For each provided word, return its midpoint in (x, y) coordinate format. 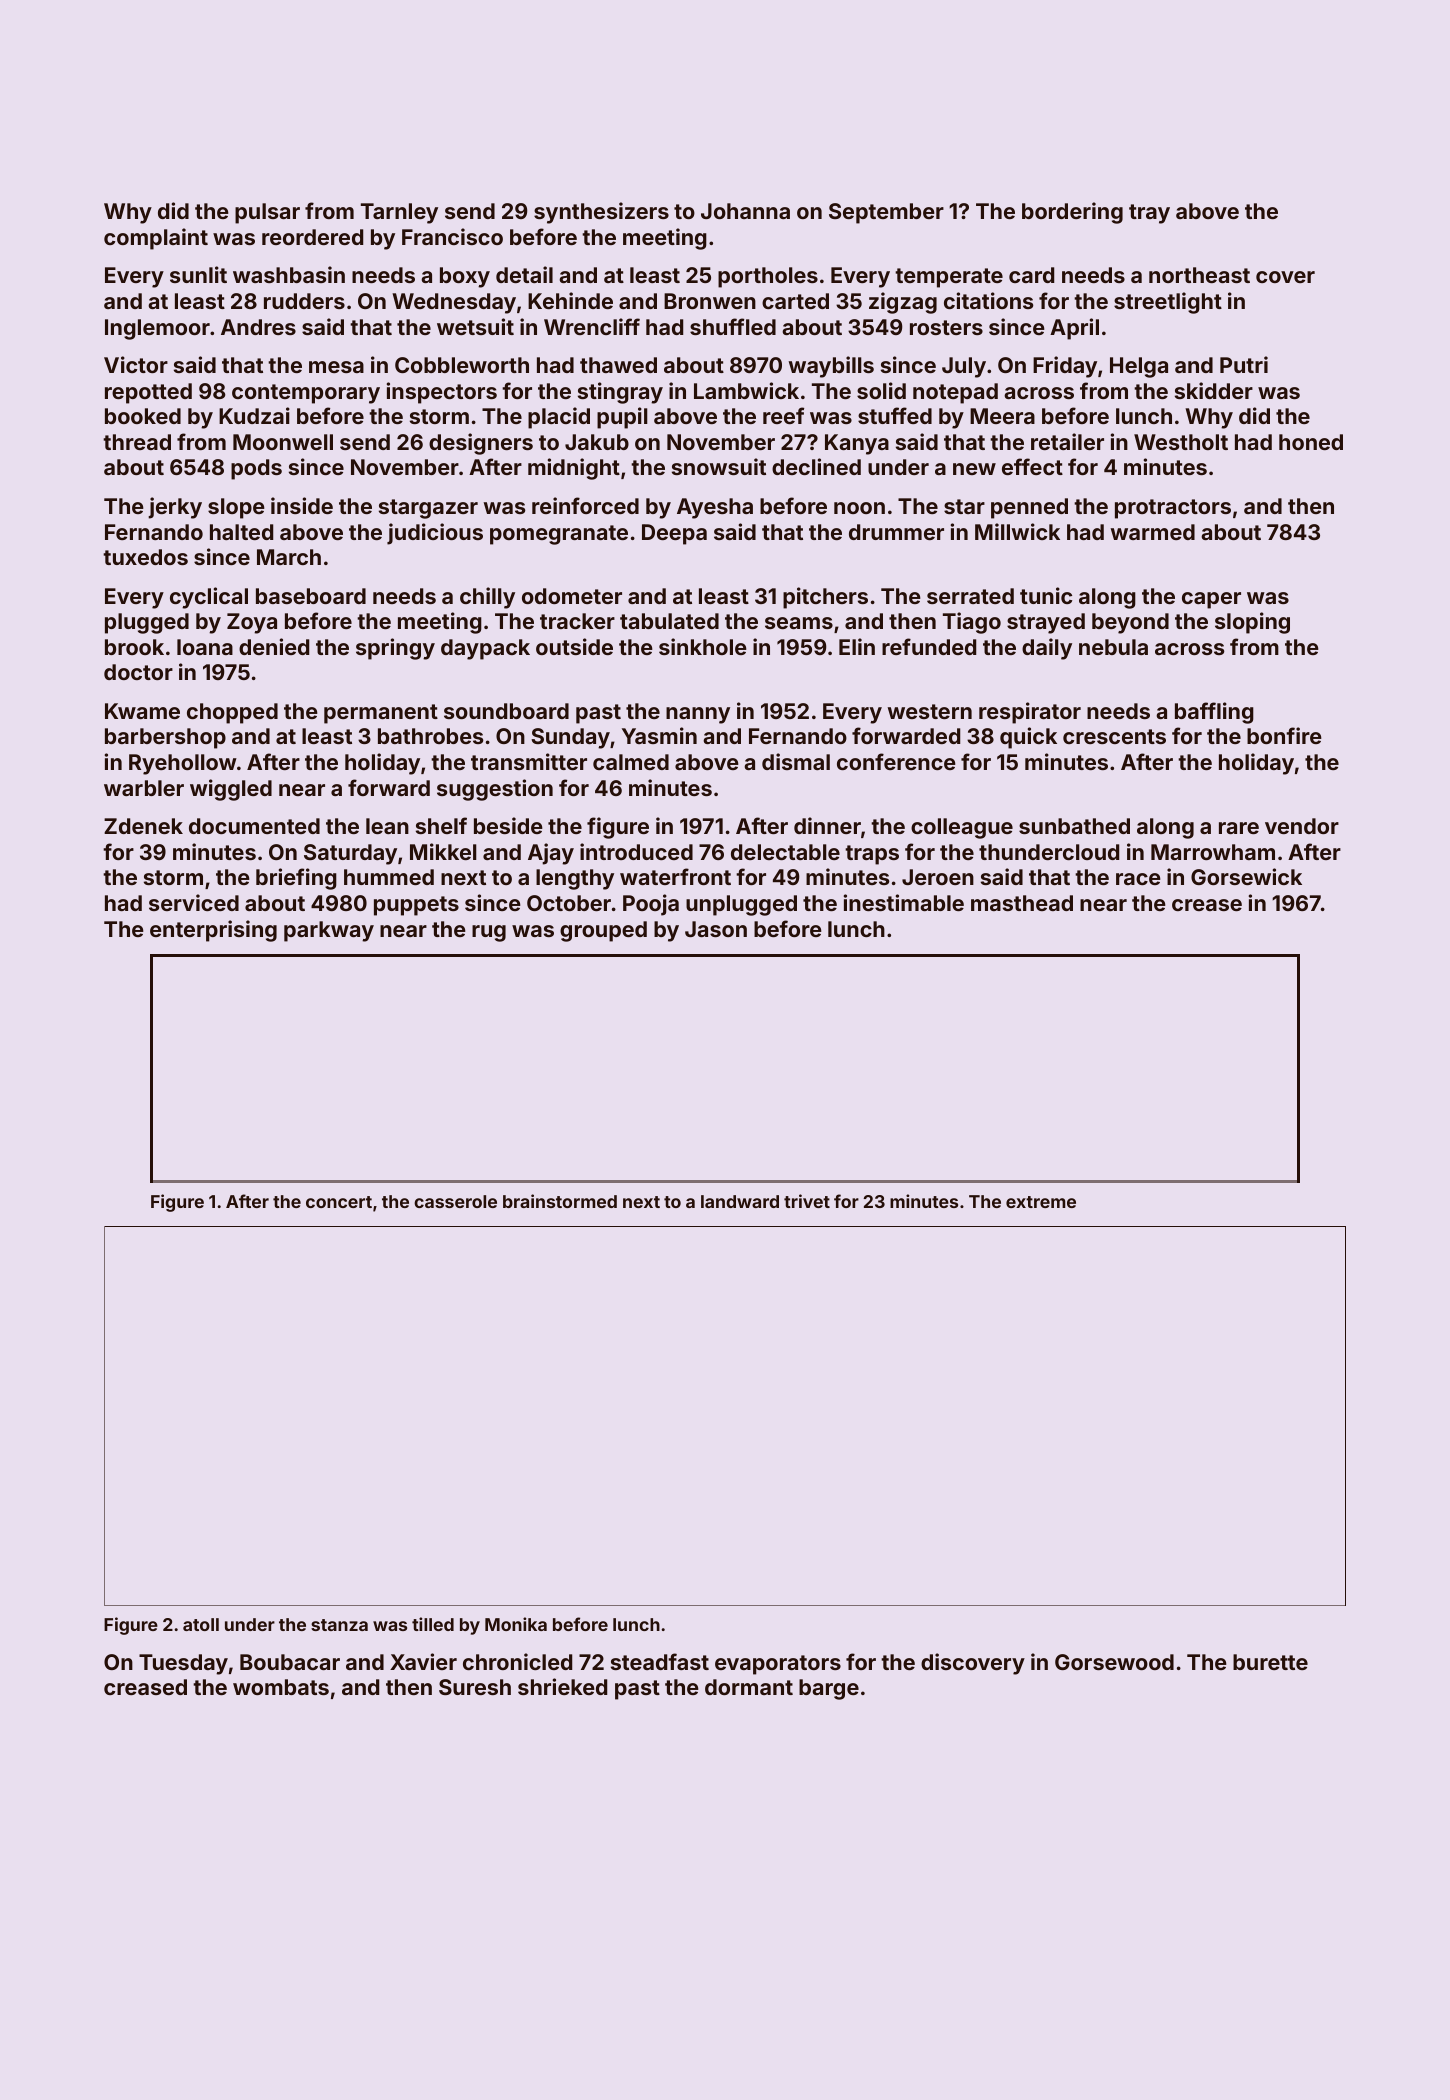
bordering (1072, 213)
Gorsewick (1246, 876)
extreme (1041, 1202)
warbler (144, 788)
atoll (201, 1624)
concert (339, 1202)
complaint (156, 239)
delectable (785, 852)
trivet (807, 1201)
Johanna (745, 211)
